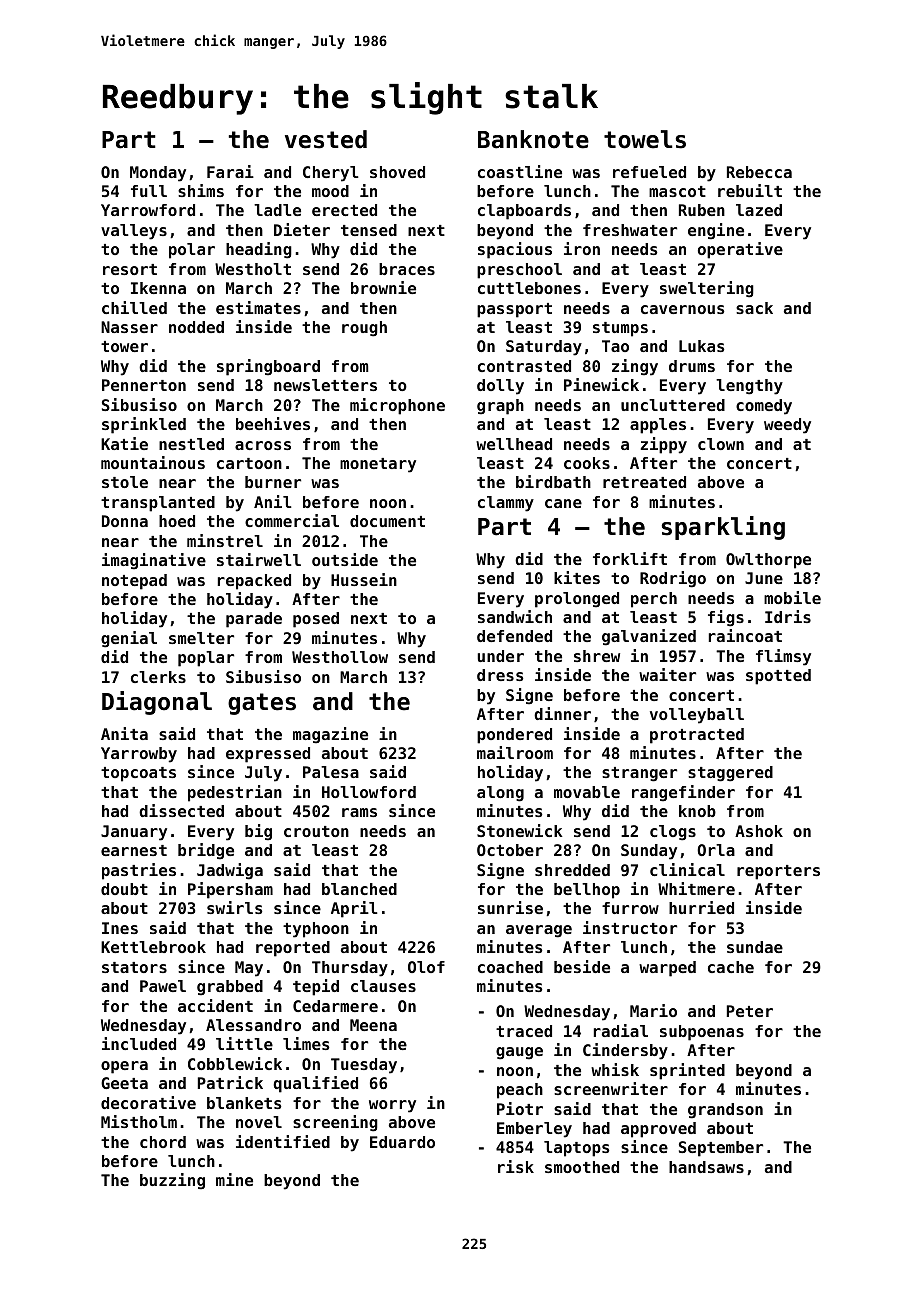 This image has height=1308, width=924. Describe the element at coordinates (725, 1111) in the image. I see `grandson` at that location.
